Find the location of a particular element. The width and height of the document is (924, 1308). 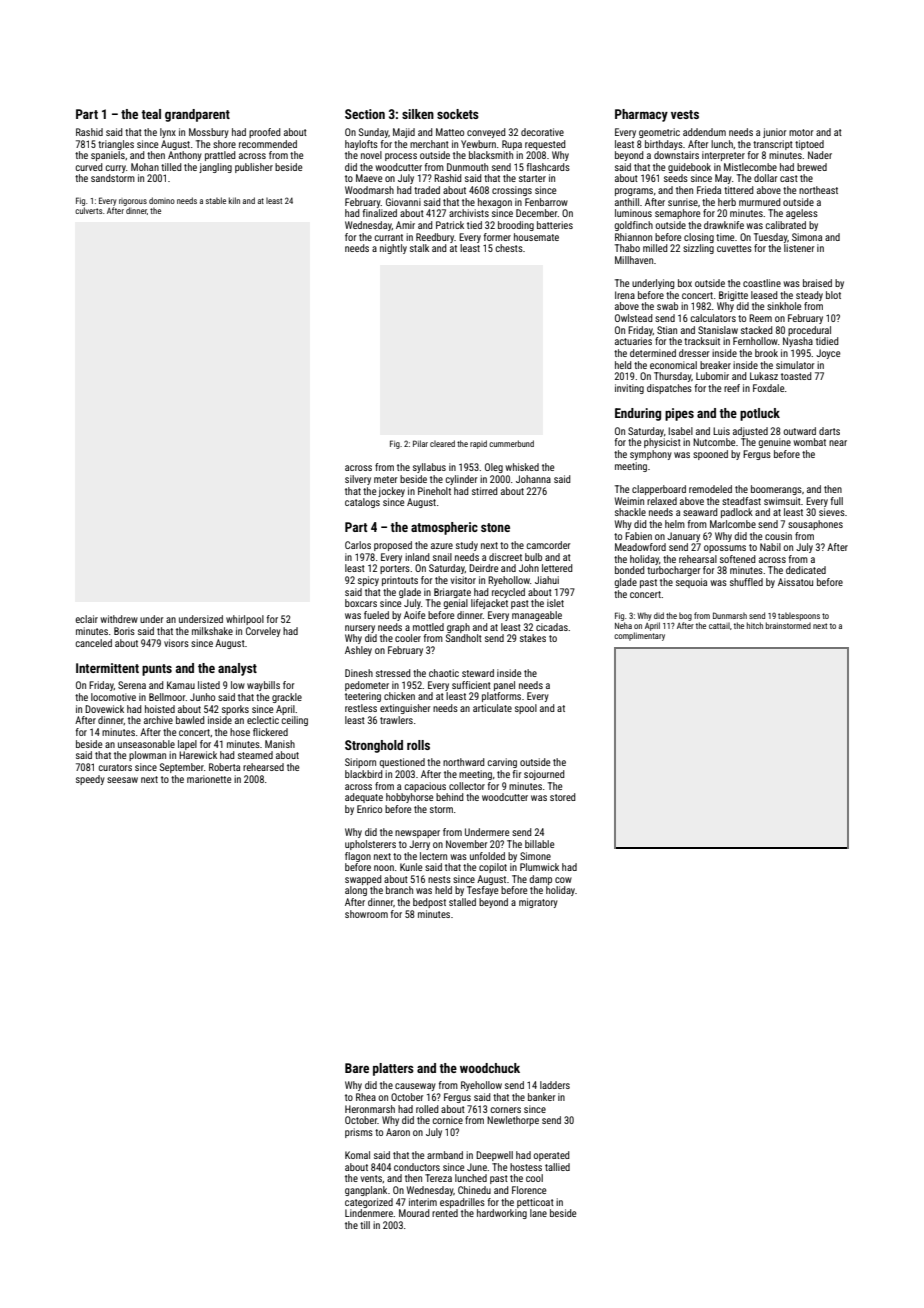

determined is located at coordinates (653, 353).
